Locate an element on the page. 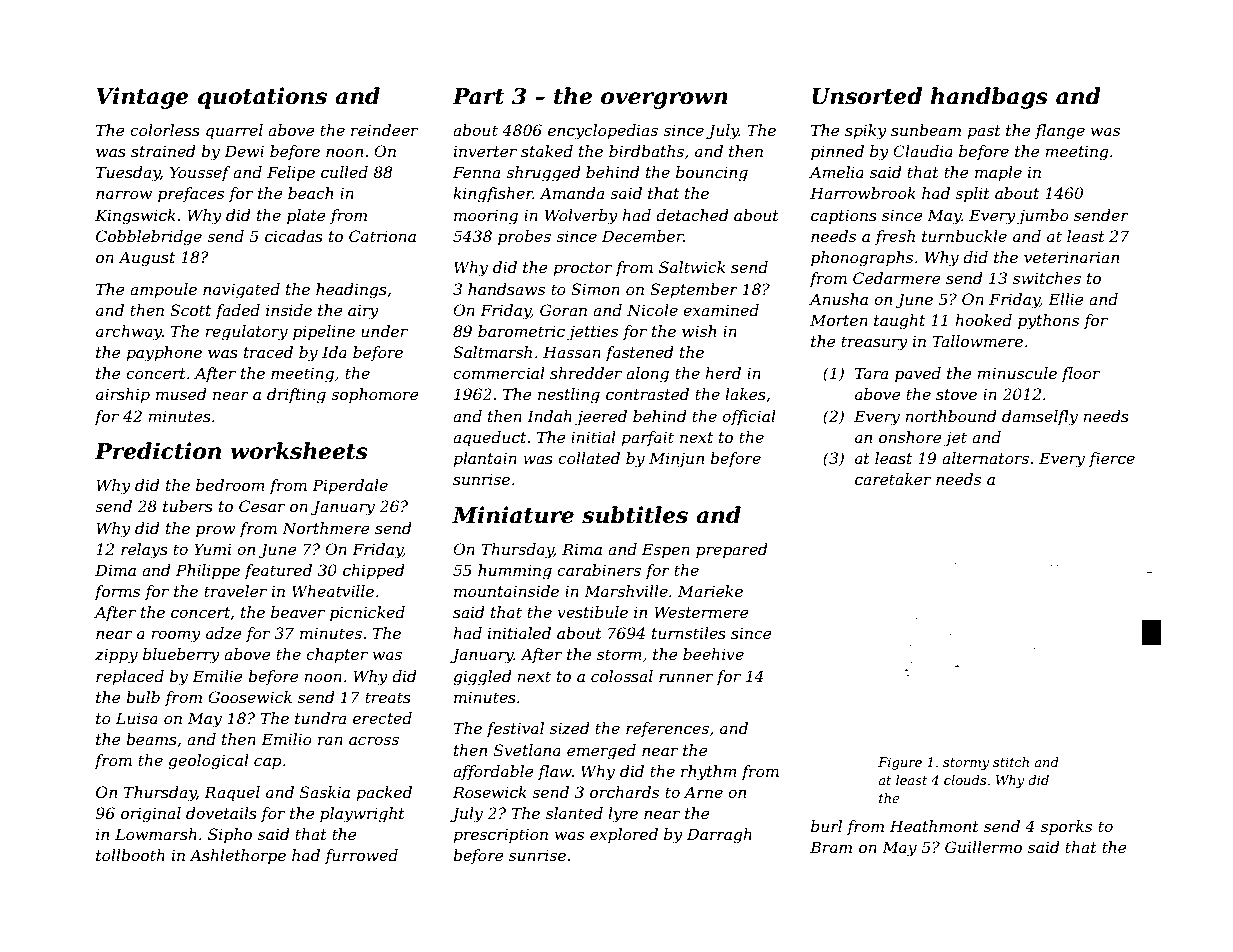 The width and height of the document is (1233, 952). Amelia is located at coordinates (836, 172).
